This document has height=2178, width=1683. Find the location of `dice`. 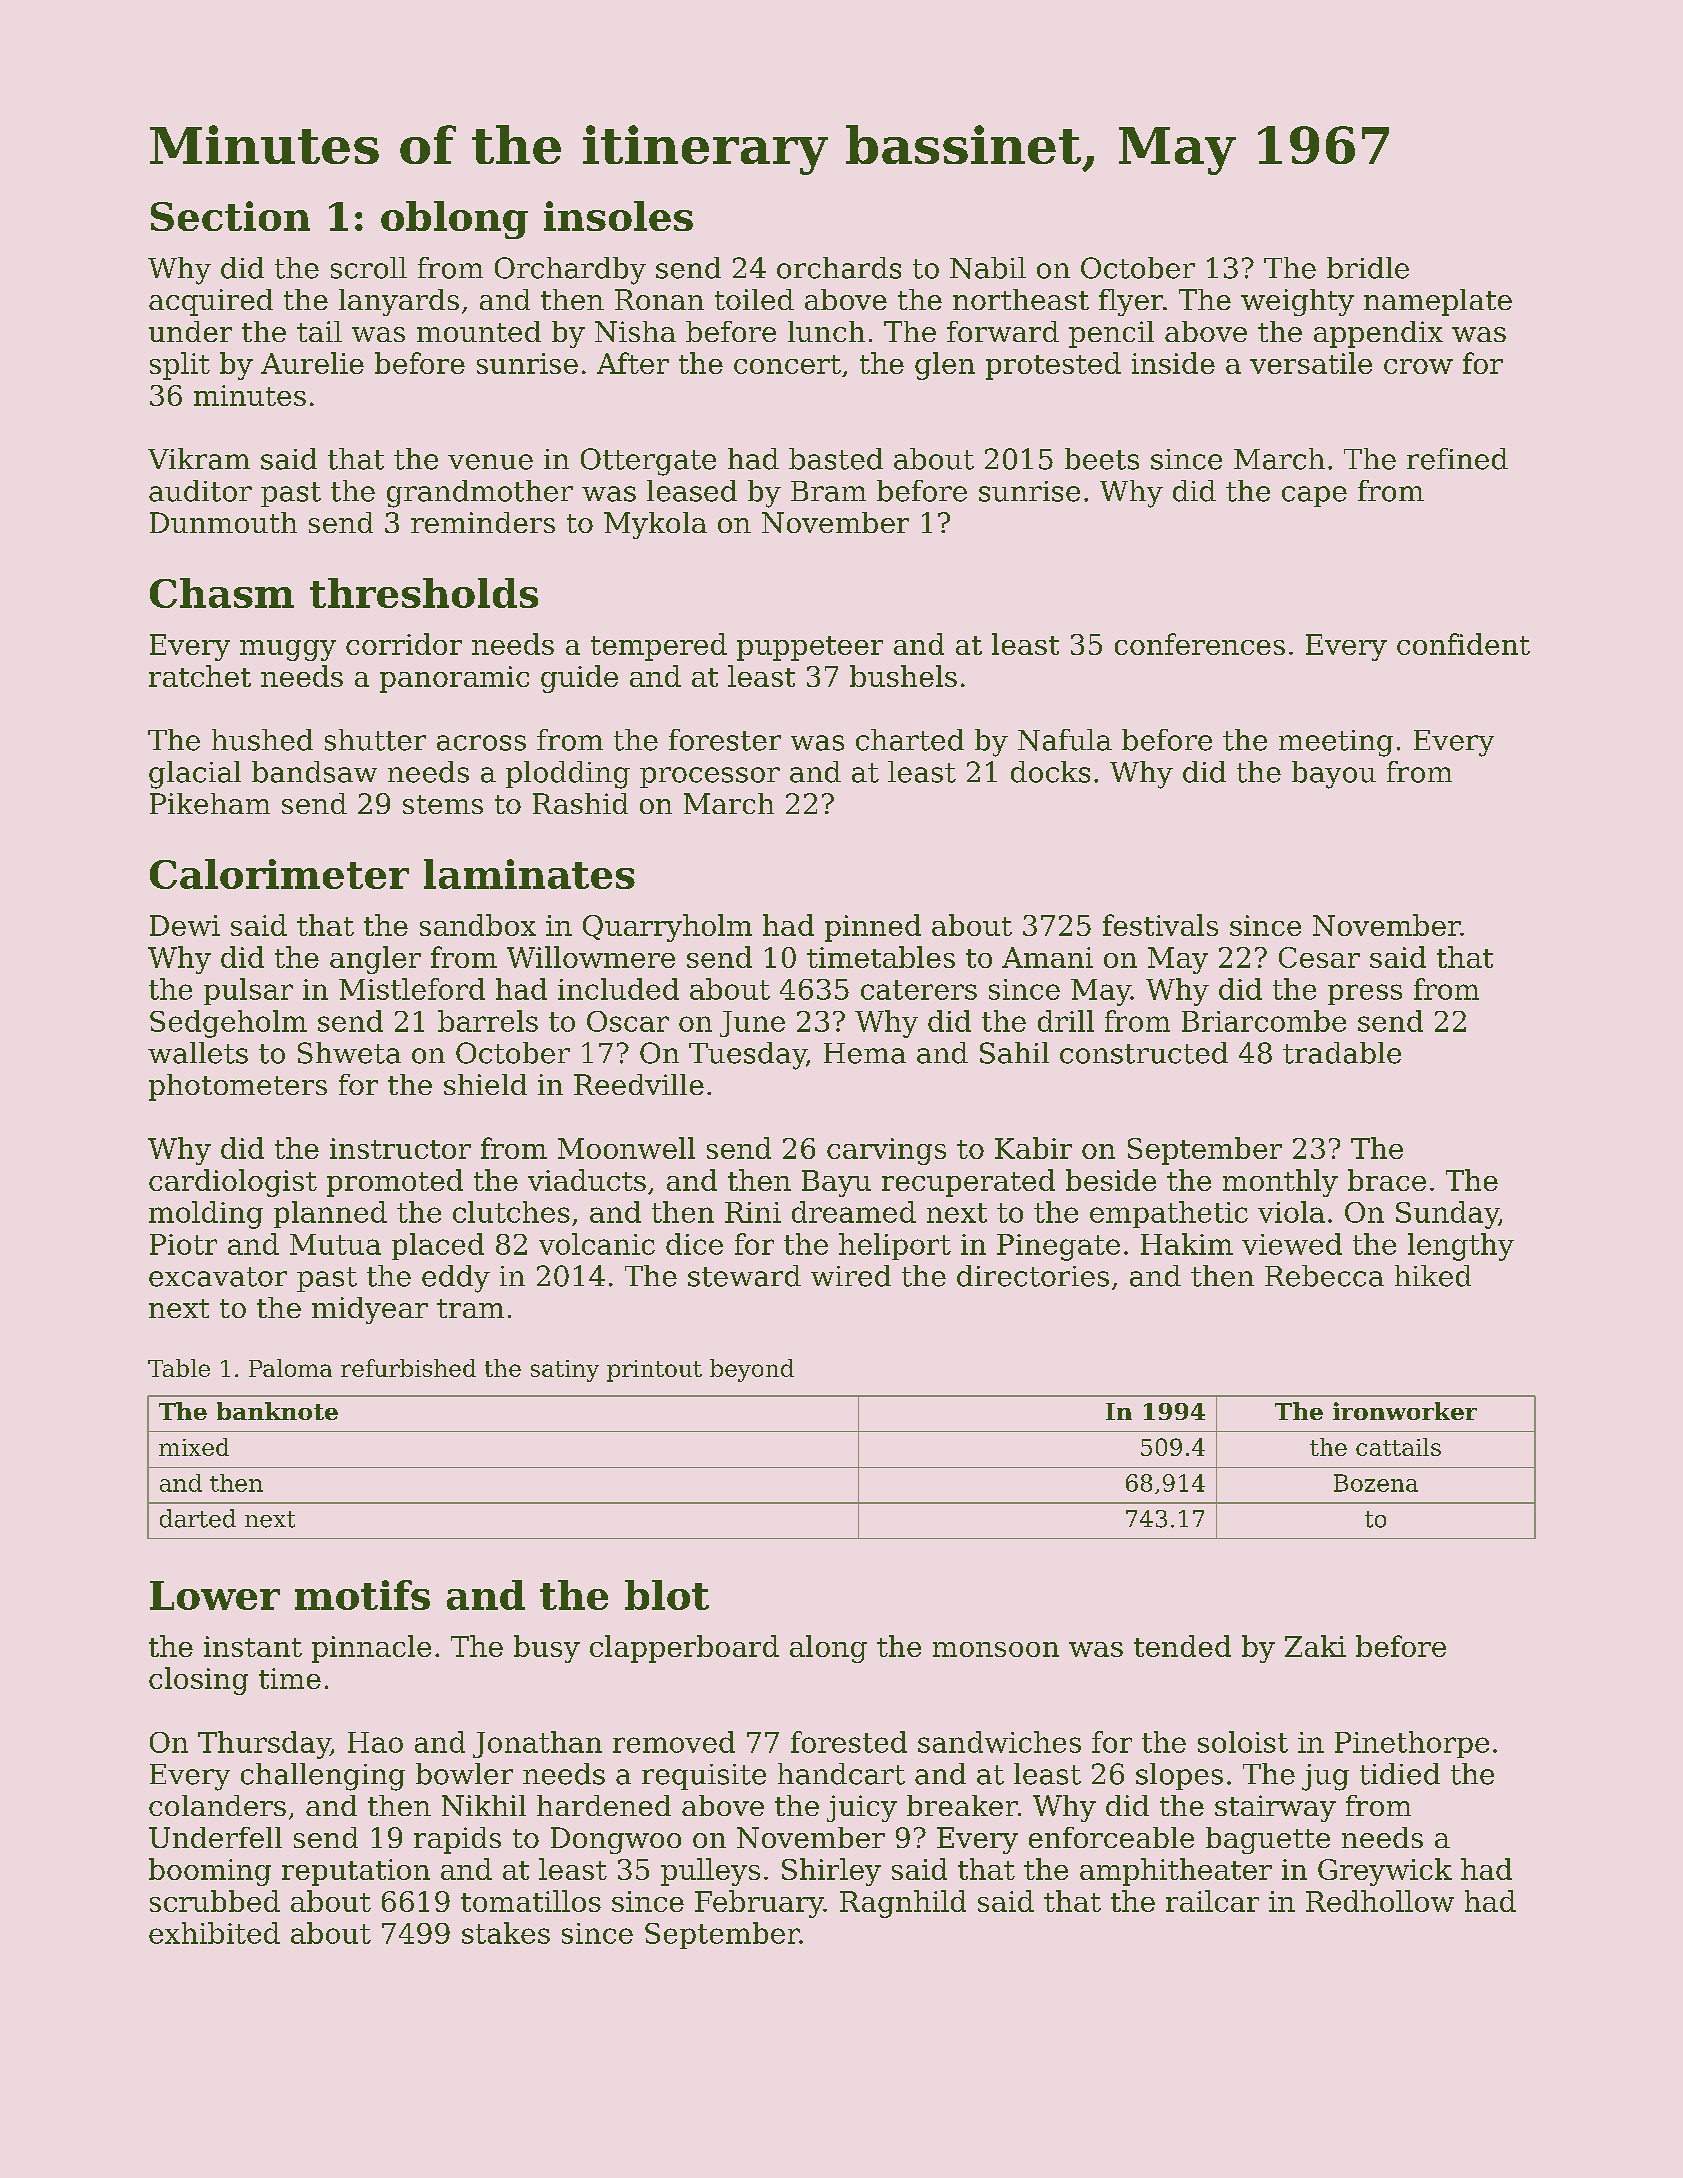

dice is located at coordinates (694, 1244).
